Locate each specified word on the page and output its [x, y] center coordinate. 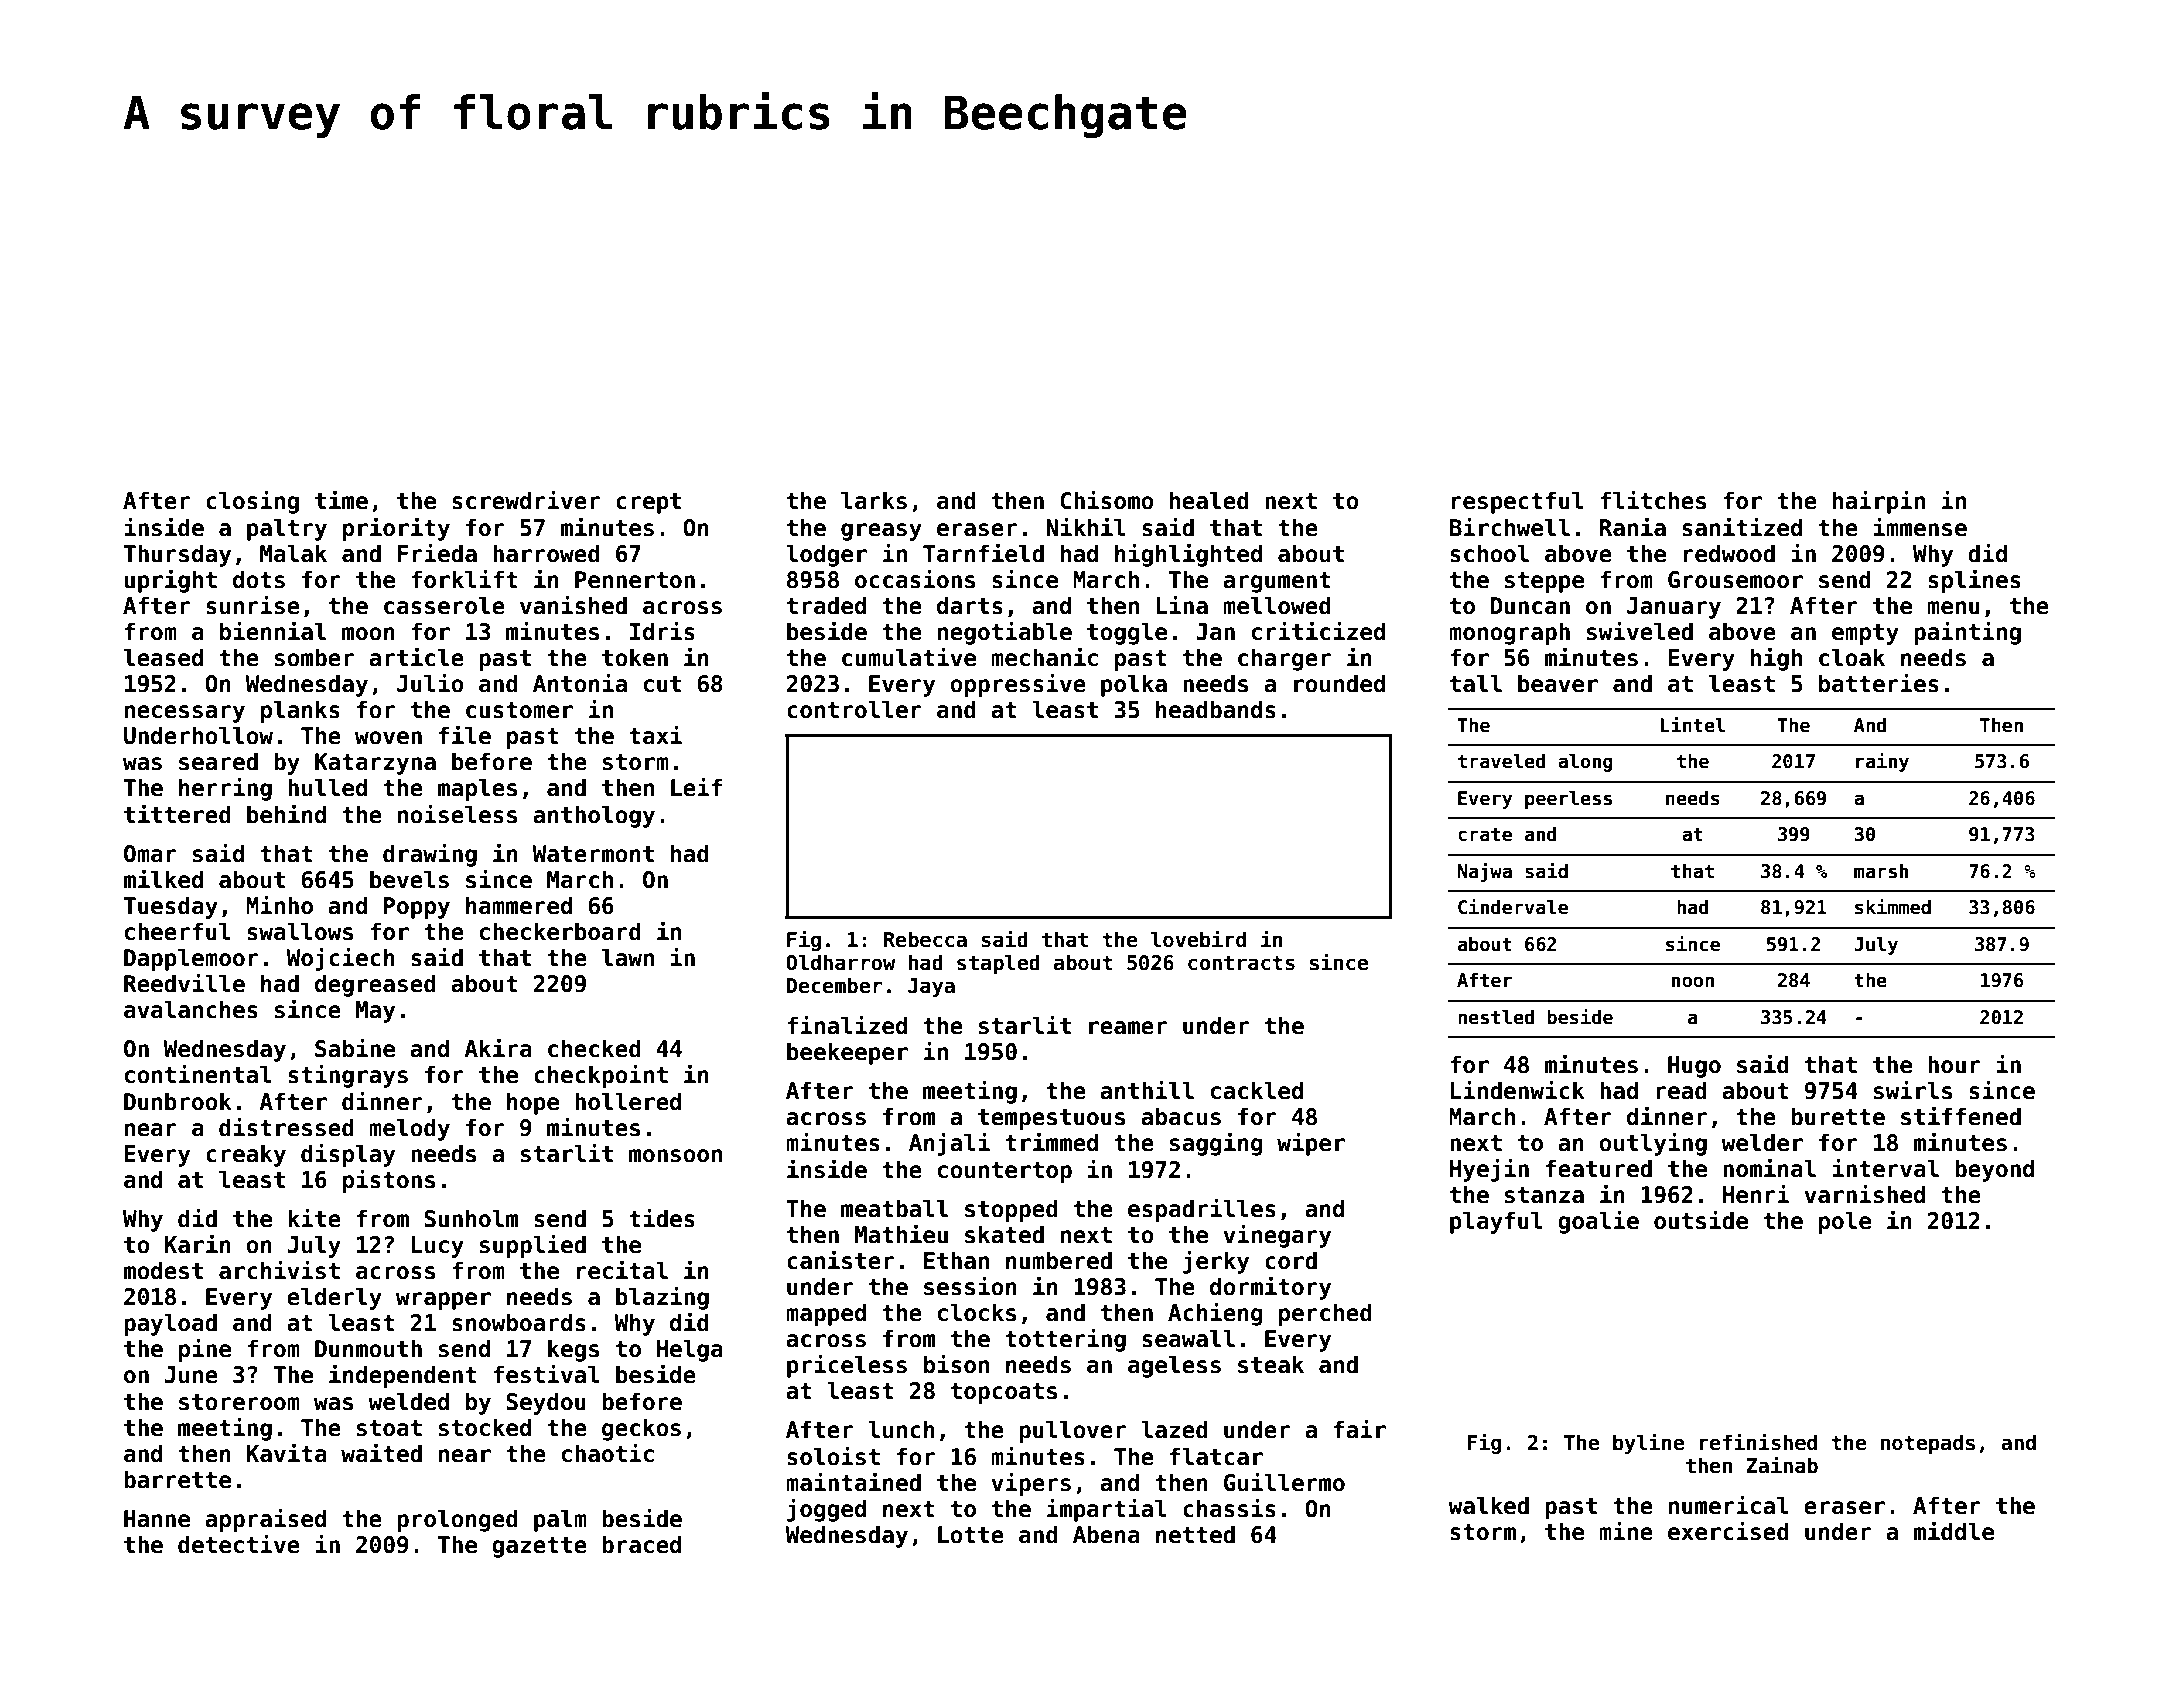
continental [198, 1074]
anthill [1147, 1090]
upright [170, 581]
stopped [1011, 1210]
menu [1953, 608]
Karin [198, 1244]
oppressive [1018, 685]
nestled [1496, 1017]
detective [239, 1544]
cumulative [909, 657]
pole [1845, 1222]
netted [1195, 1534]
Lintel [1693, 725]
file [465, 735]
